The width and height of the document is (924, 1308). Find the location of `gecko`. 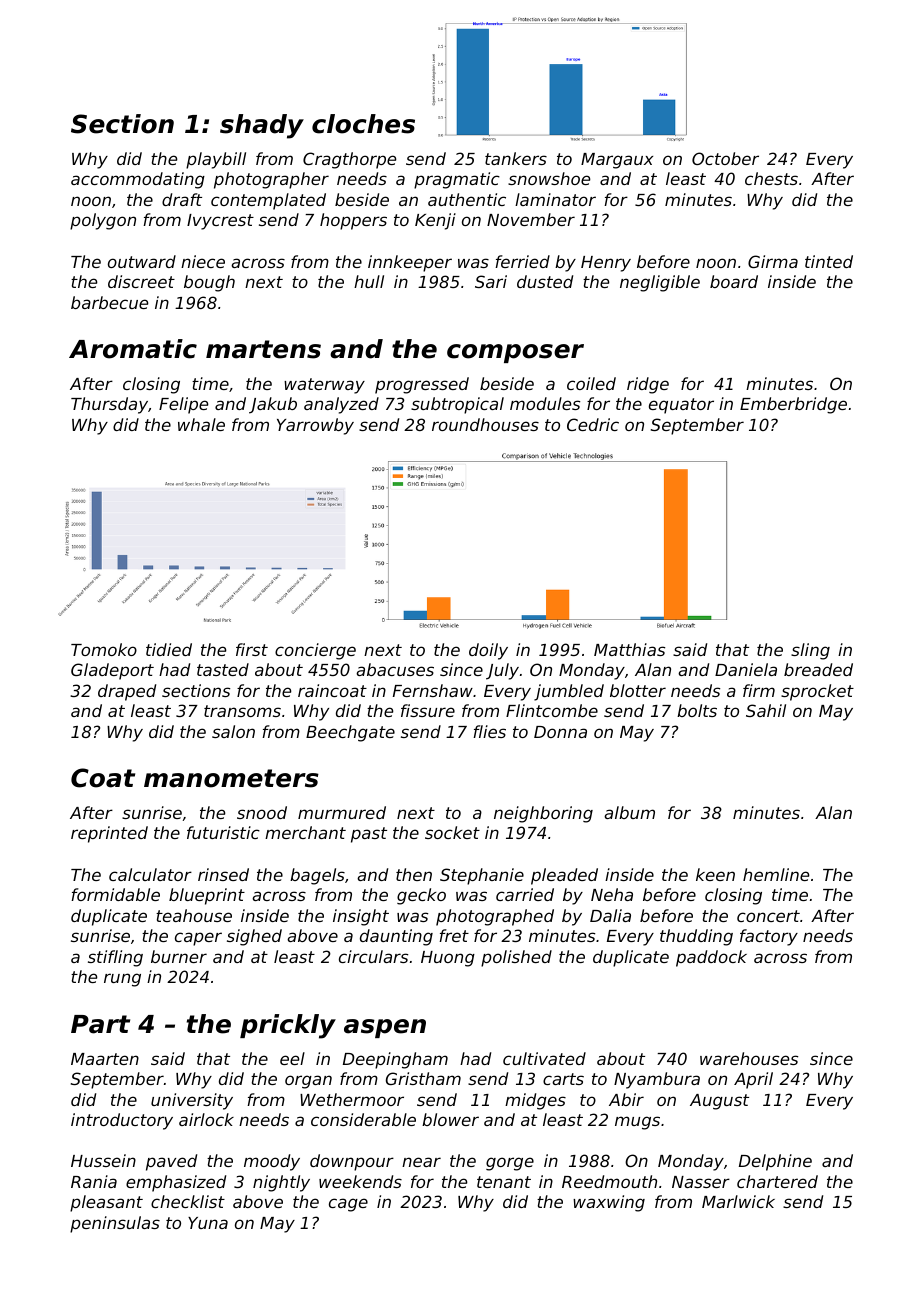

gecko is located at coordinates (421, 896).
